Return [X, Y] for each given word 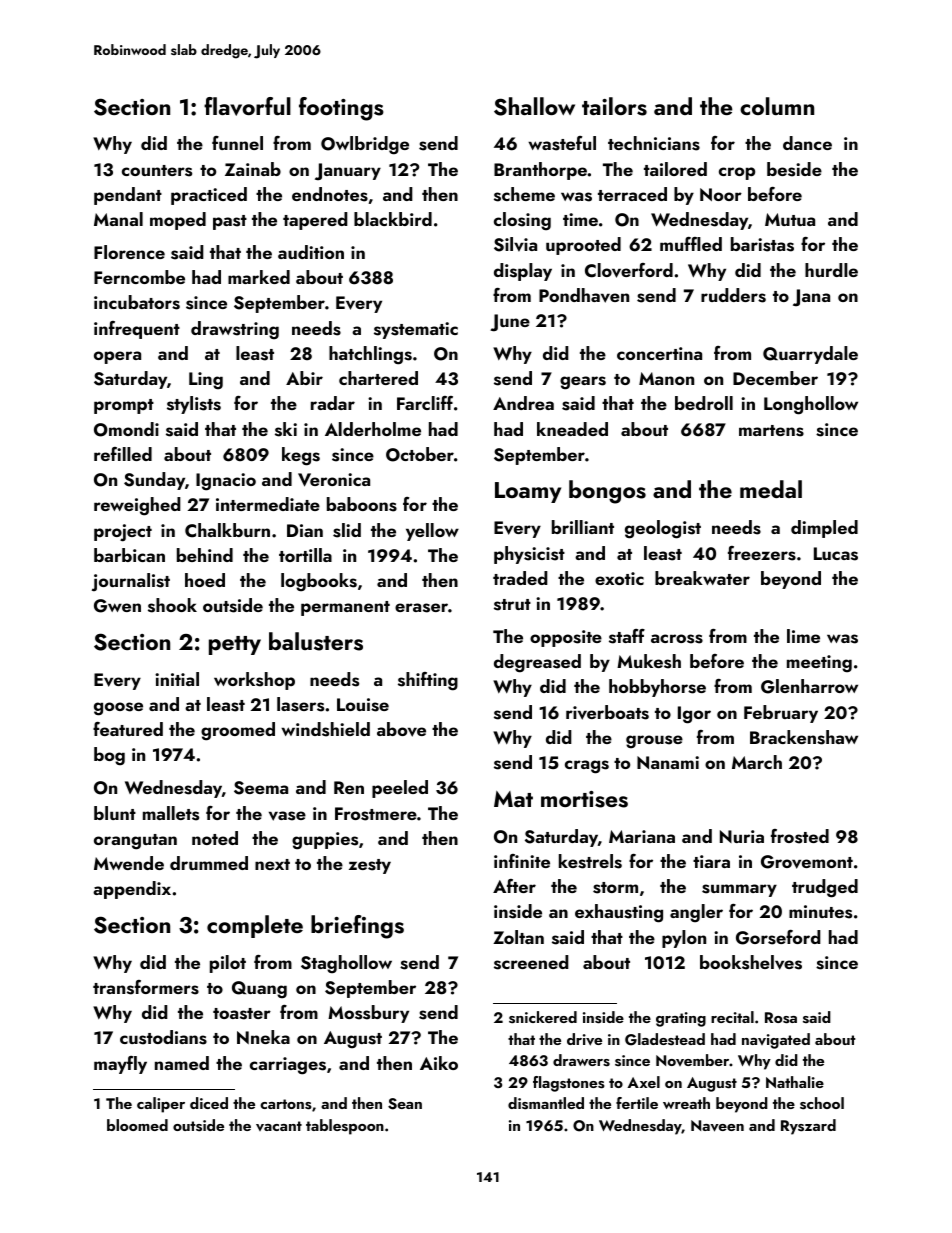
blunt [115, 813]
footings [341, 109]
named [182, 1063]
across [677, 639]
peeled [400, 789]
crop [737, 173]
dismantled [546, 1103]
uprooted [583, 246]
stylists [194, 405]
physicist [529, 555]
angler [696, 913]
